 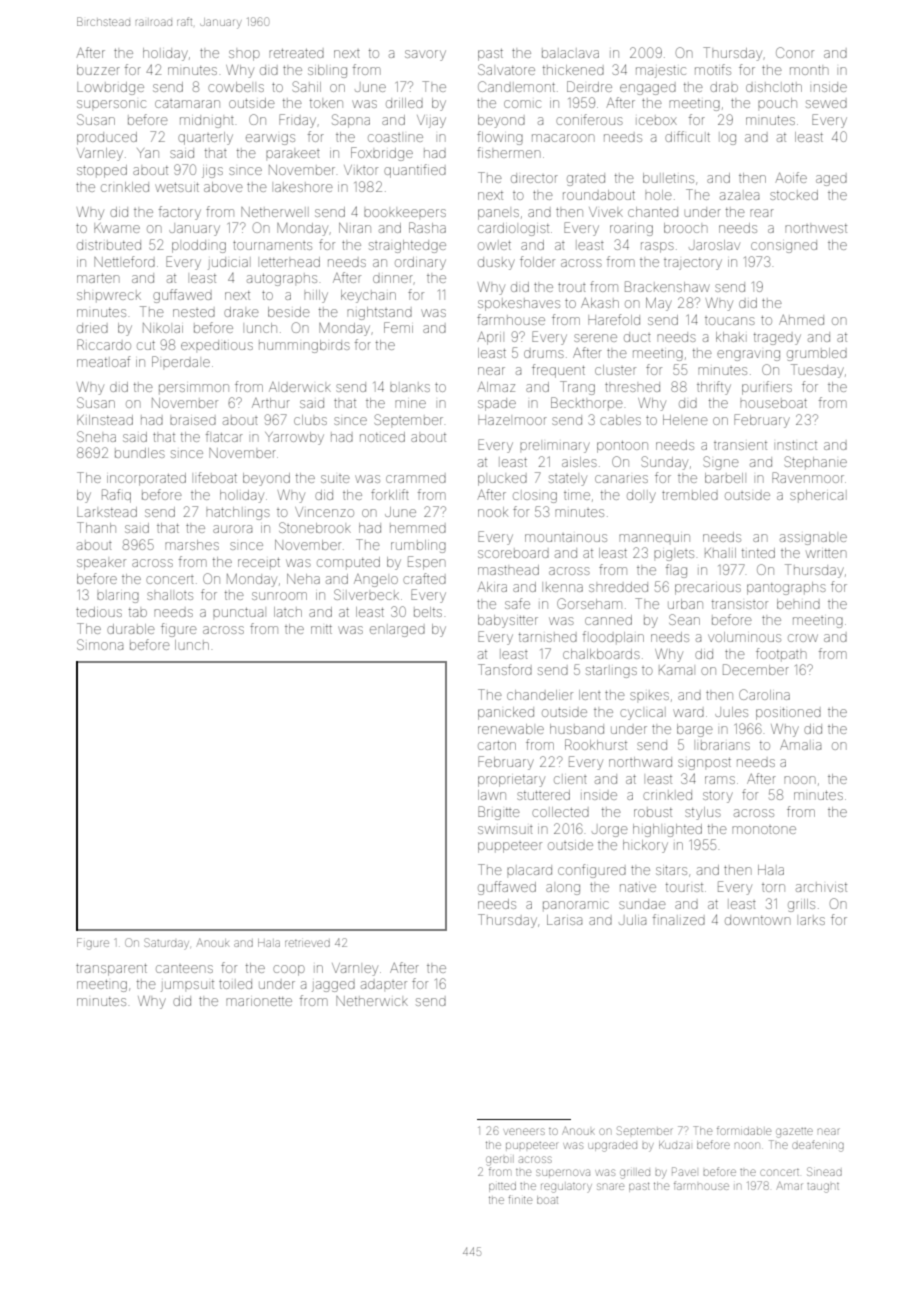 I want to click on highlighted, so click(x=667, y=830).
